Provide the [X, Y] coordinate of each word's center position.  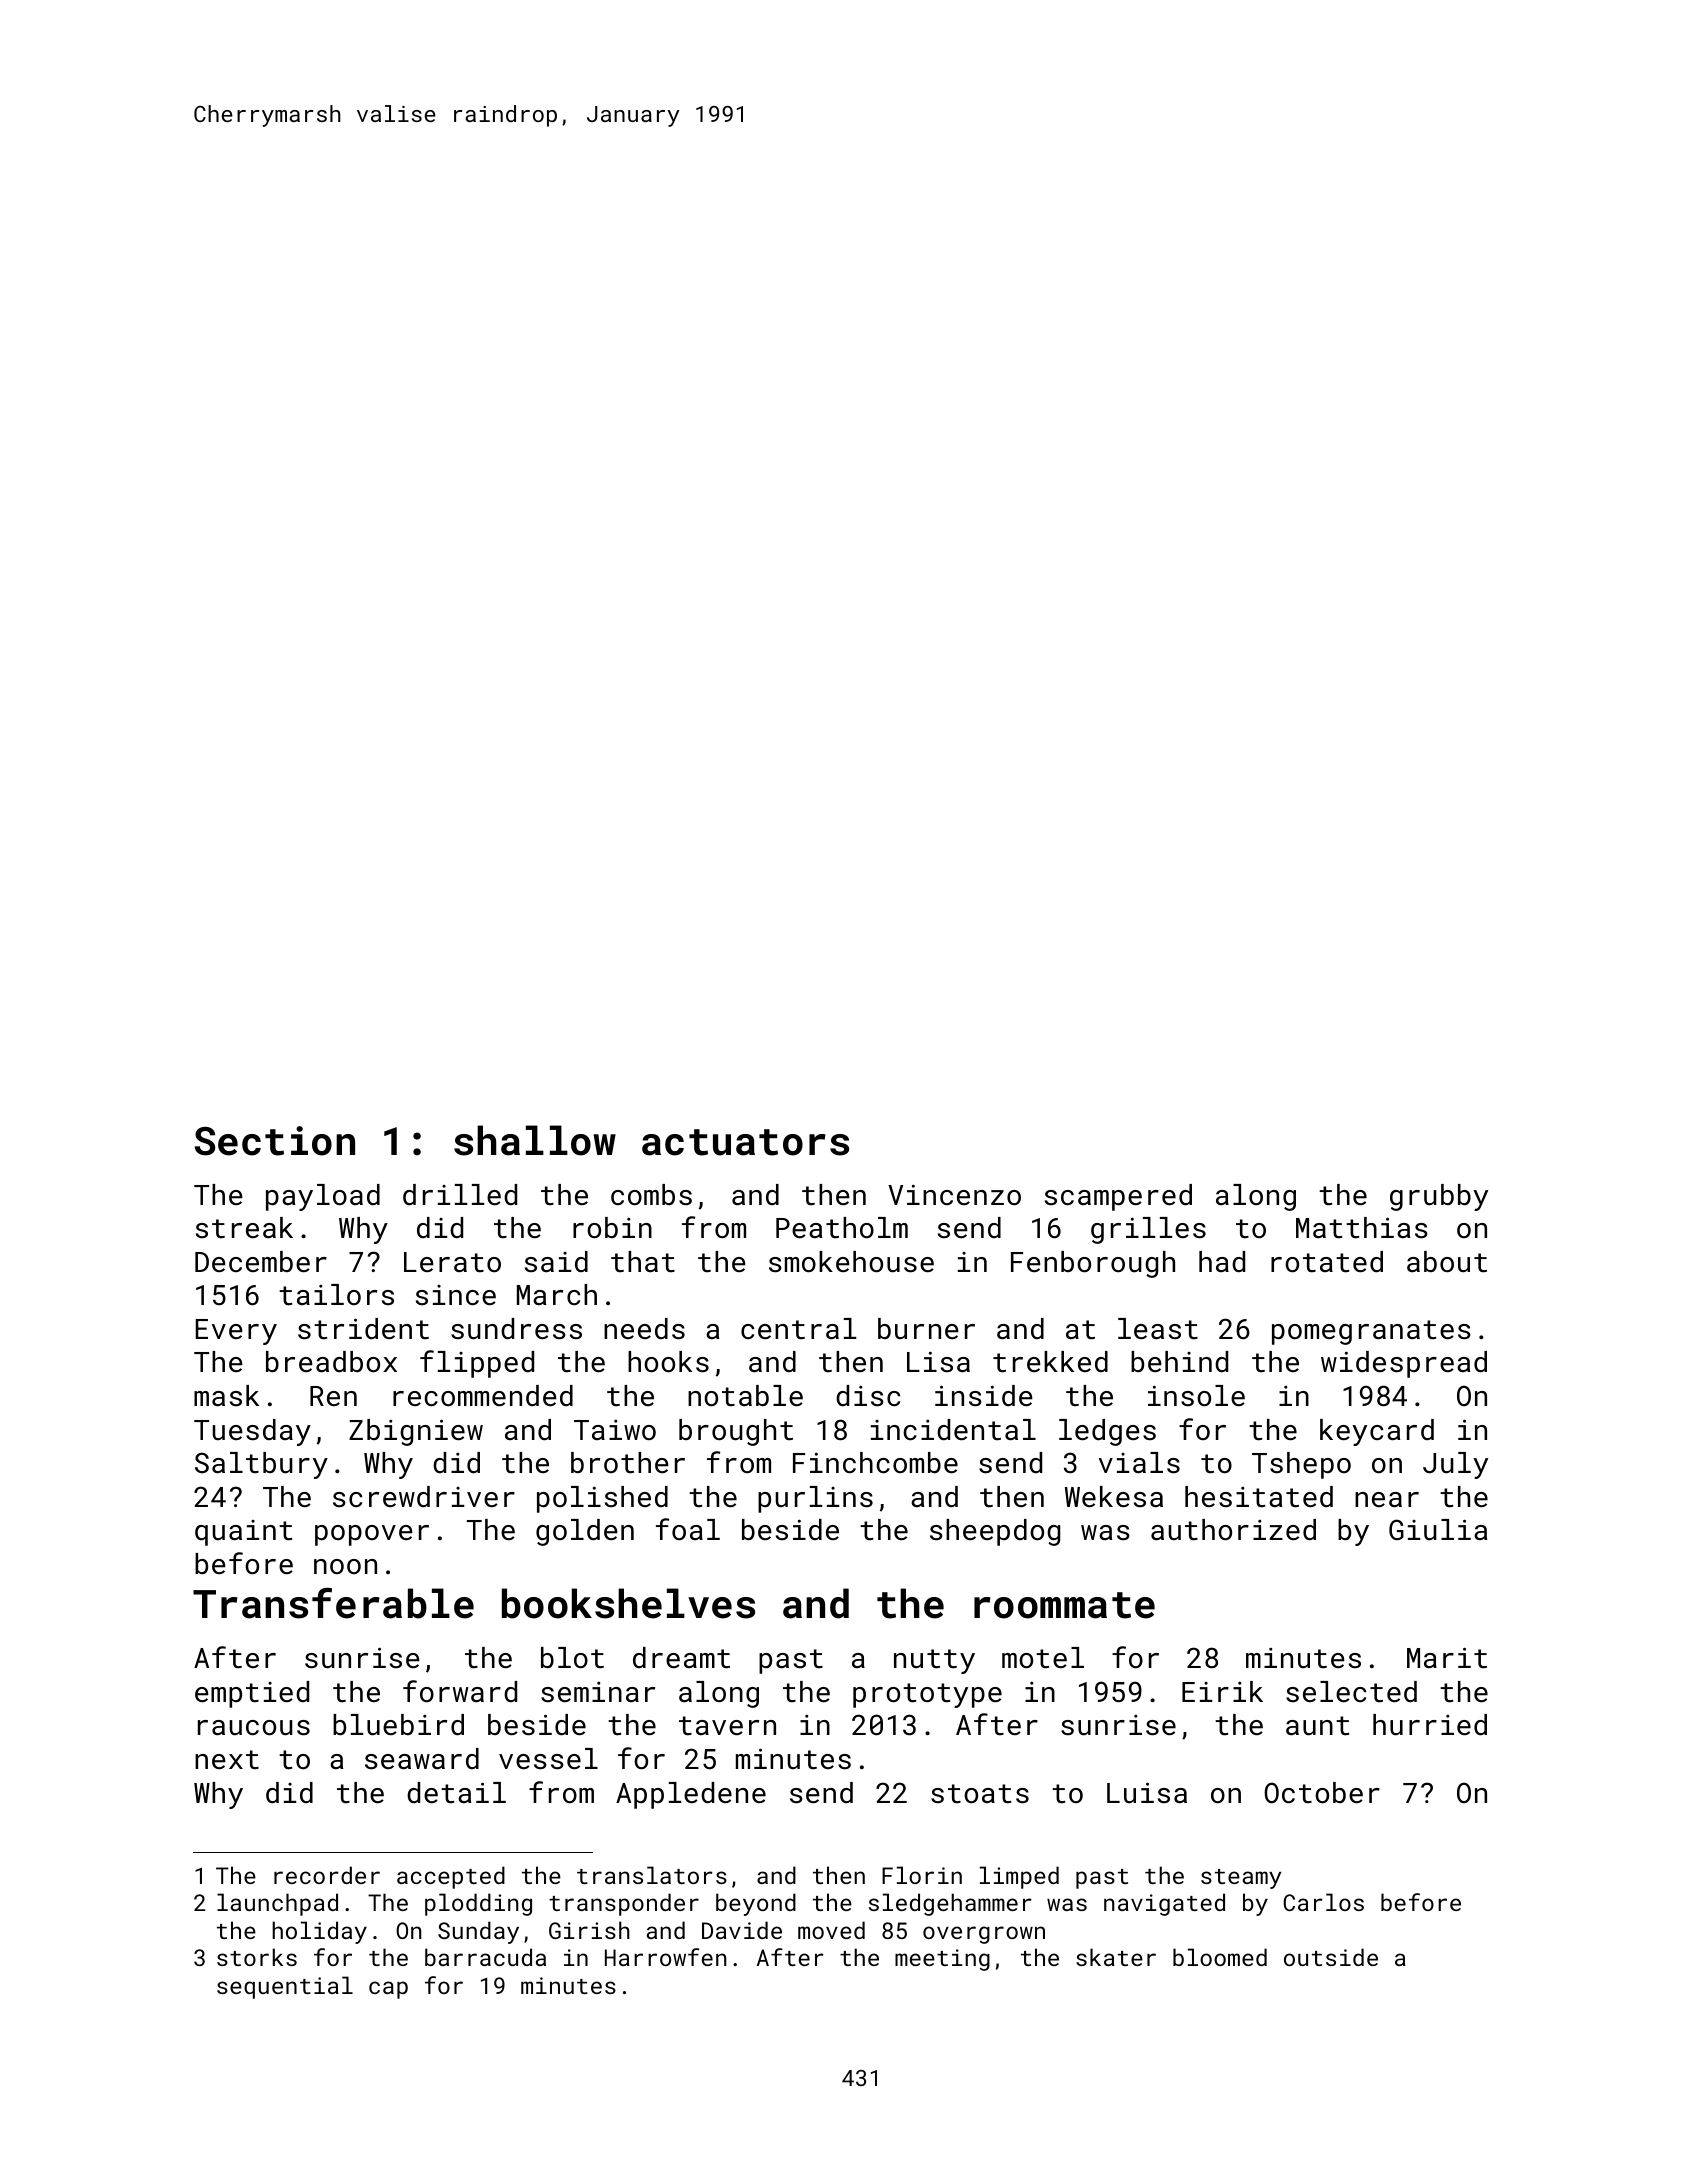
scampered [1118, 1197]
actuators [745, 1142]
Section [275, 1141]
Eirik [1222, 1691]
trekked [1050, 1362]
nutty [934, 1661]
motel [1043, 1658]
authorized [1233, 1530]
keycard [1377, 1432]
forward [460, 1691]
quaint [243, 1533]
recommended [483, 1396]
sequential [285, 1987]
